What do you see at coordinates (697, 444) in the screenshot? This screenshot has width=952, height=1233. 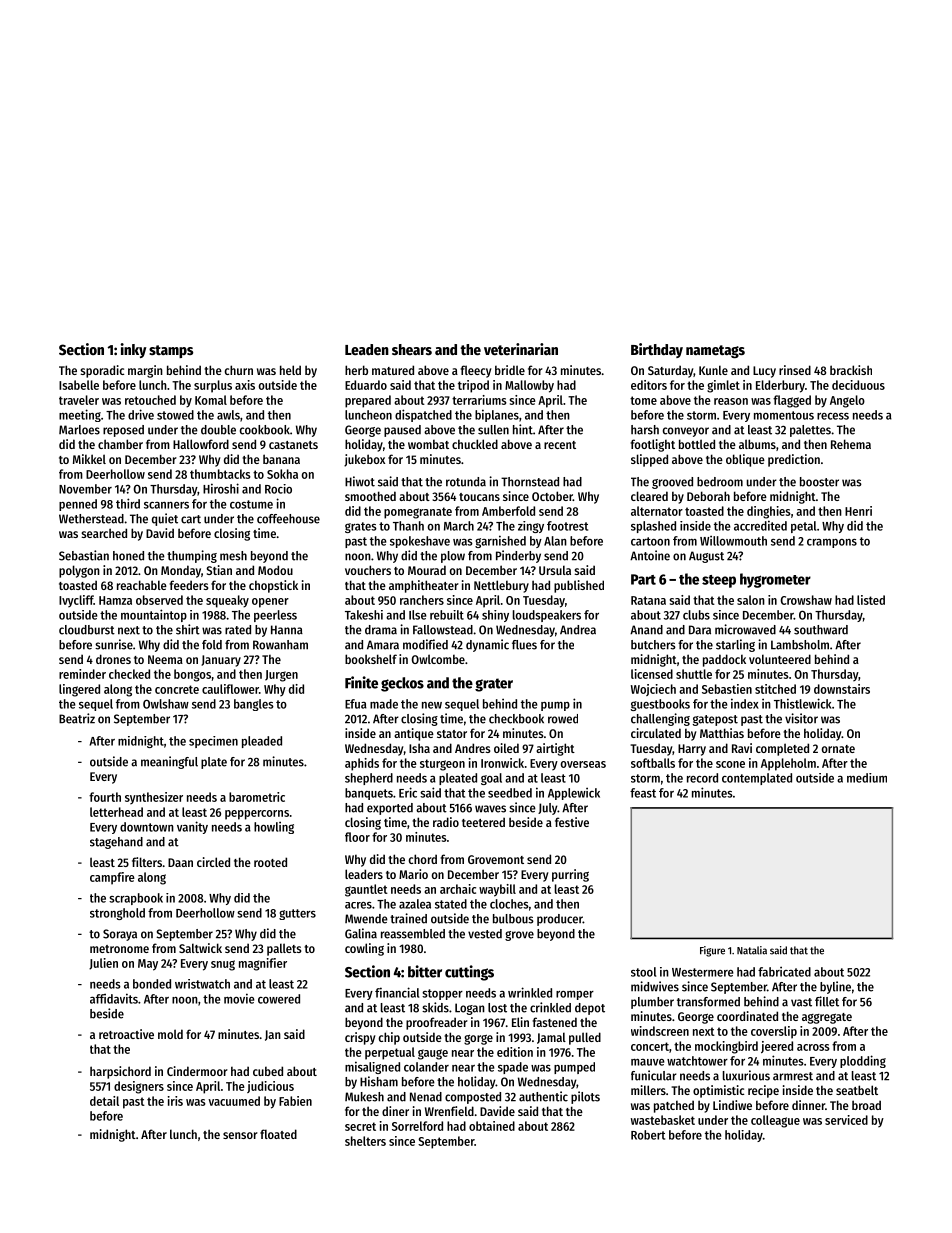 I see `bottled` at bounding box center [697, 444].
